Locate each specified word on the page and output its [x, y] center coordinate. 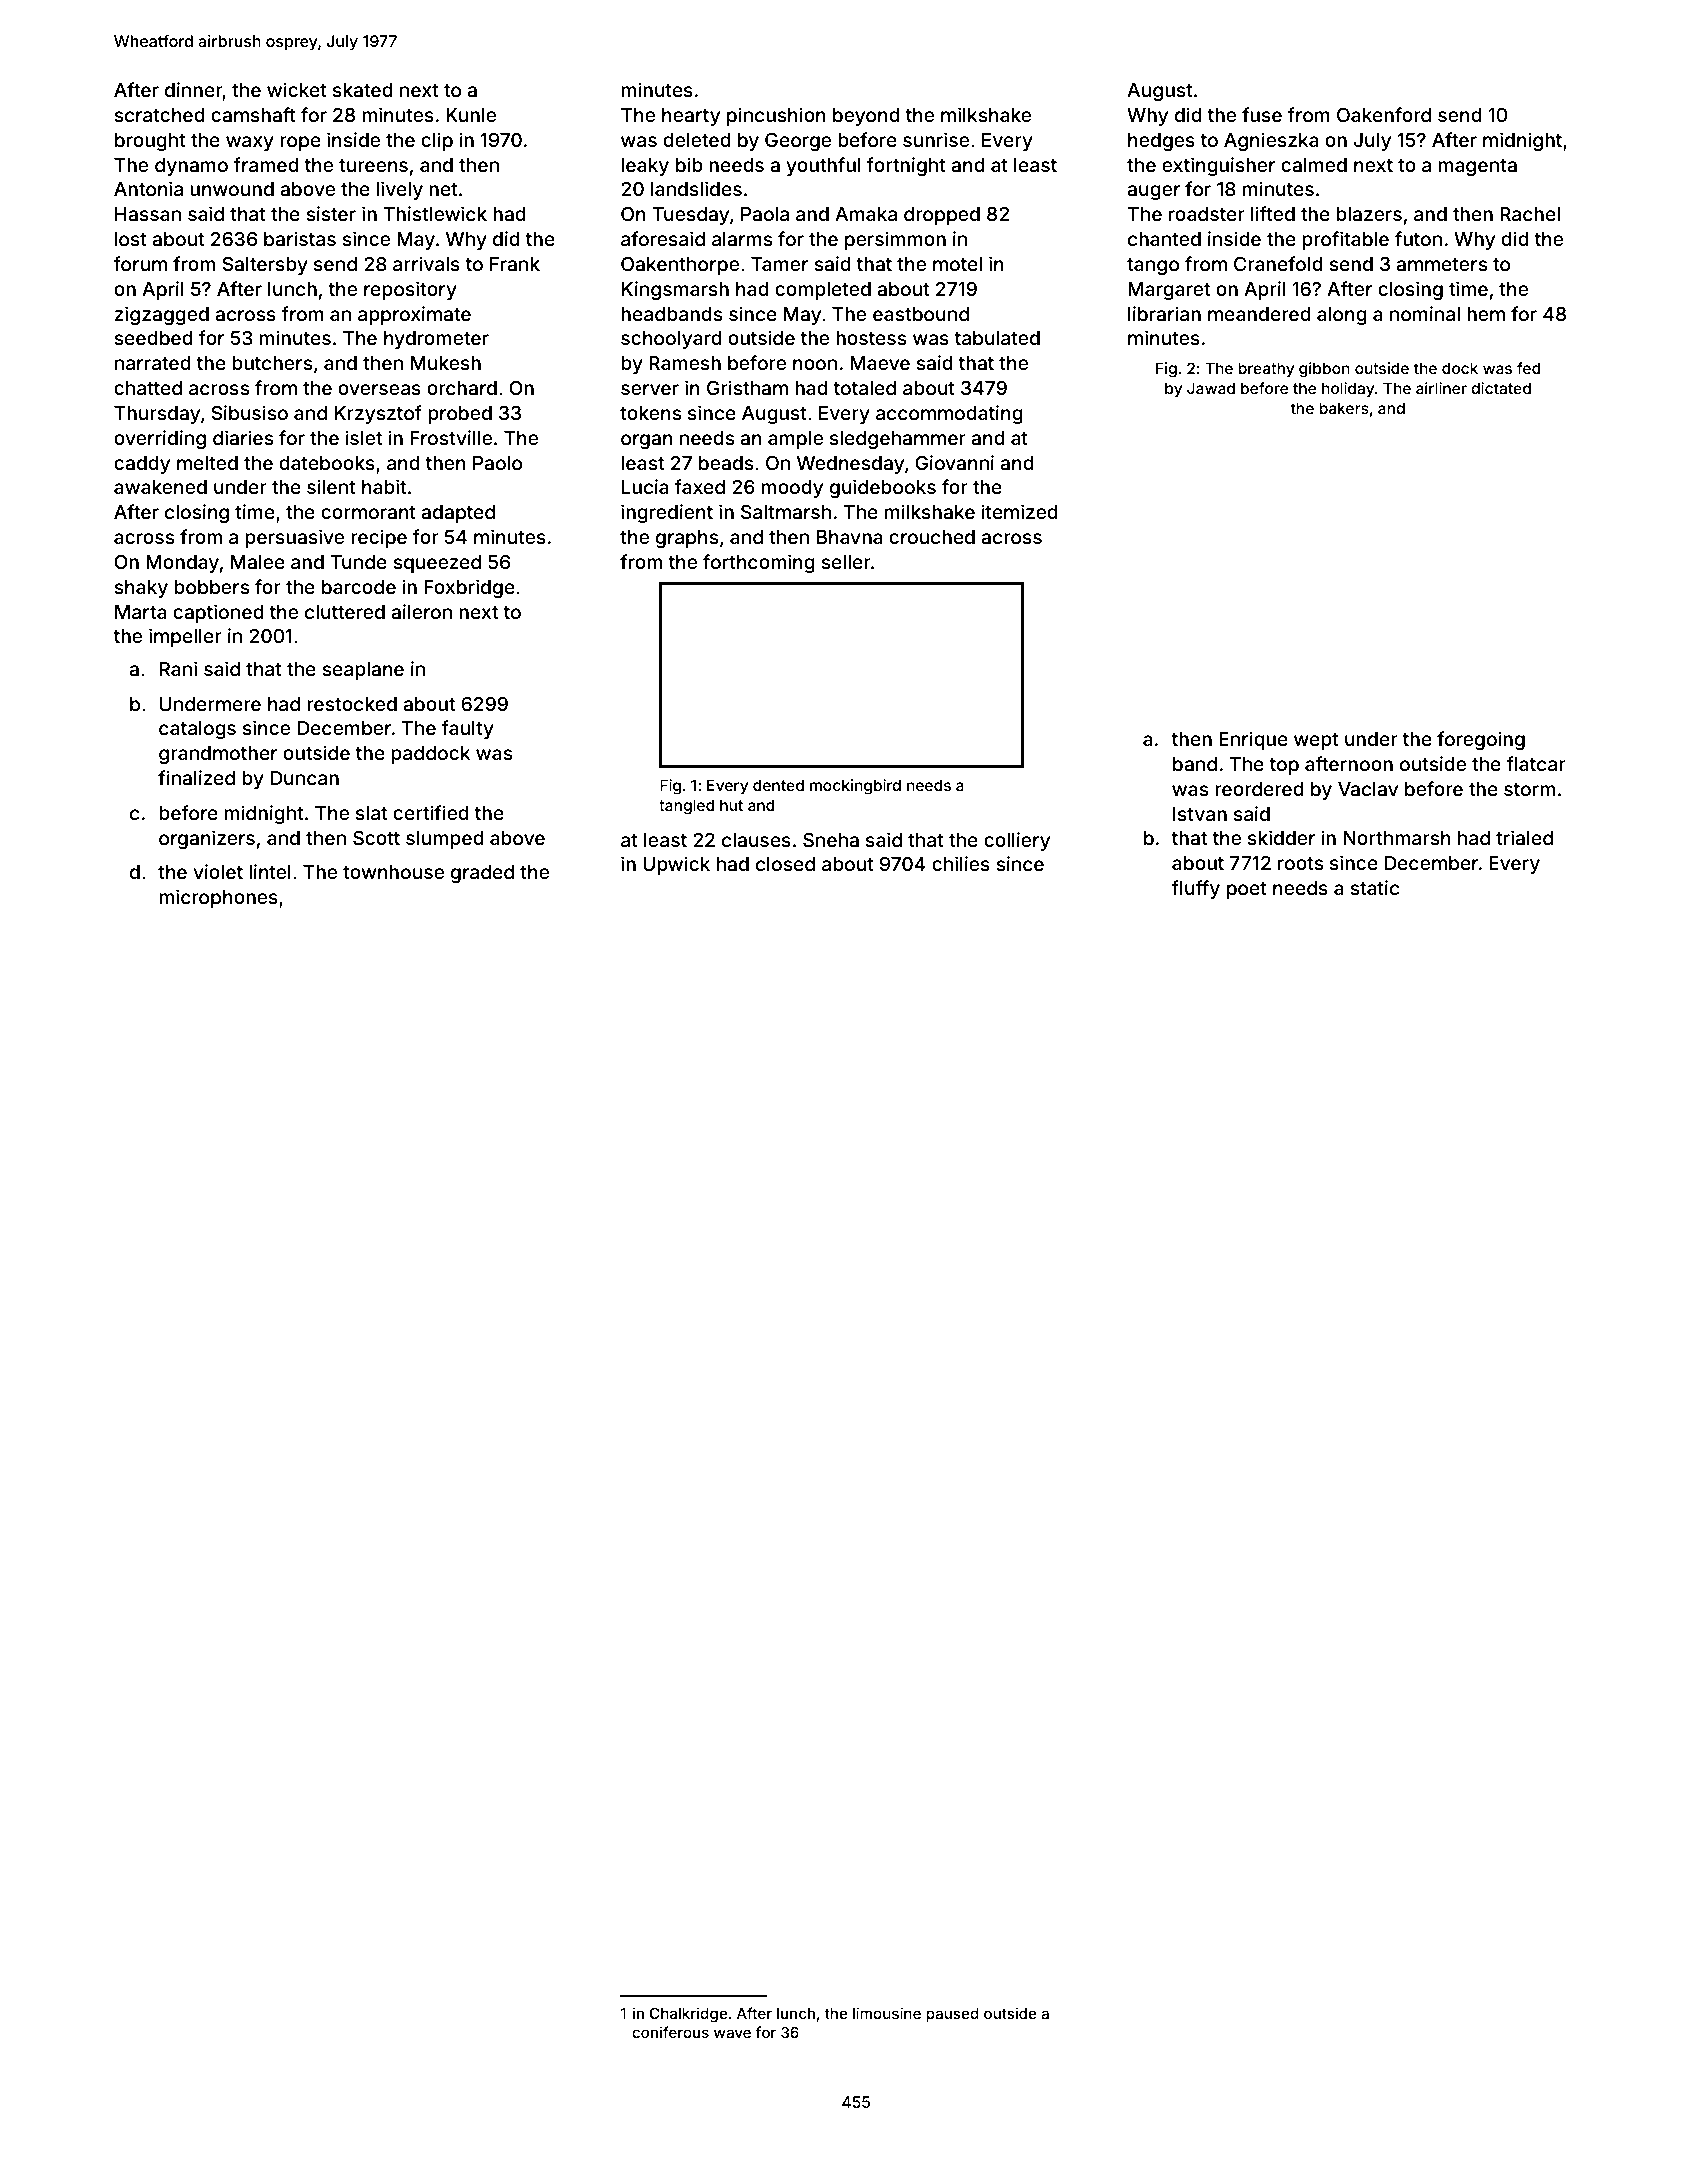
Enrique [1253, 740]
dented [778, 785]
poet [1247, 890]
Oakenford [1384, 114]
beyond [866, 117]
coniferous [670, 2032]
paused [952, 2015]
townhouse [393, 872]
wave [732, 2033]
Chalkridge [689, 2015]
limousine [887, 2013]
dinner [194, 91]
